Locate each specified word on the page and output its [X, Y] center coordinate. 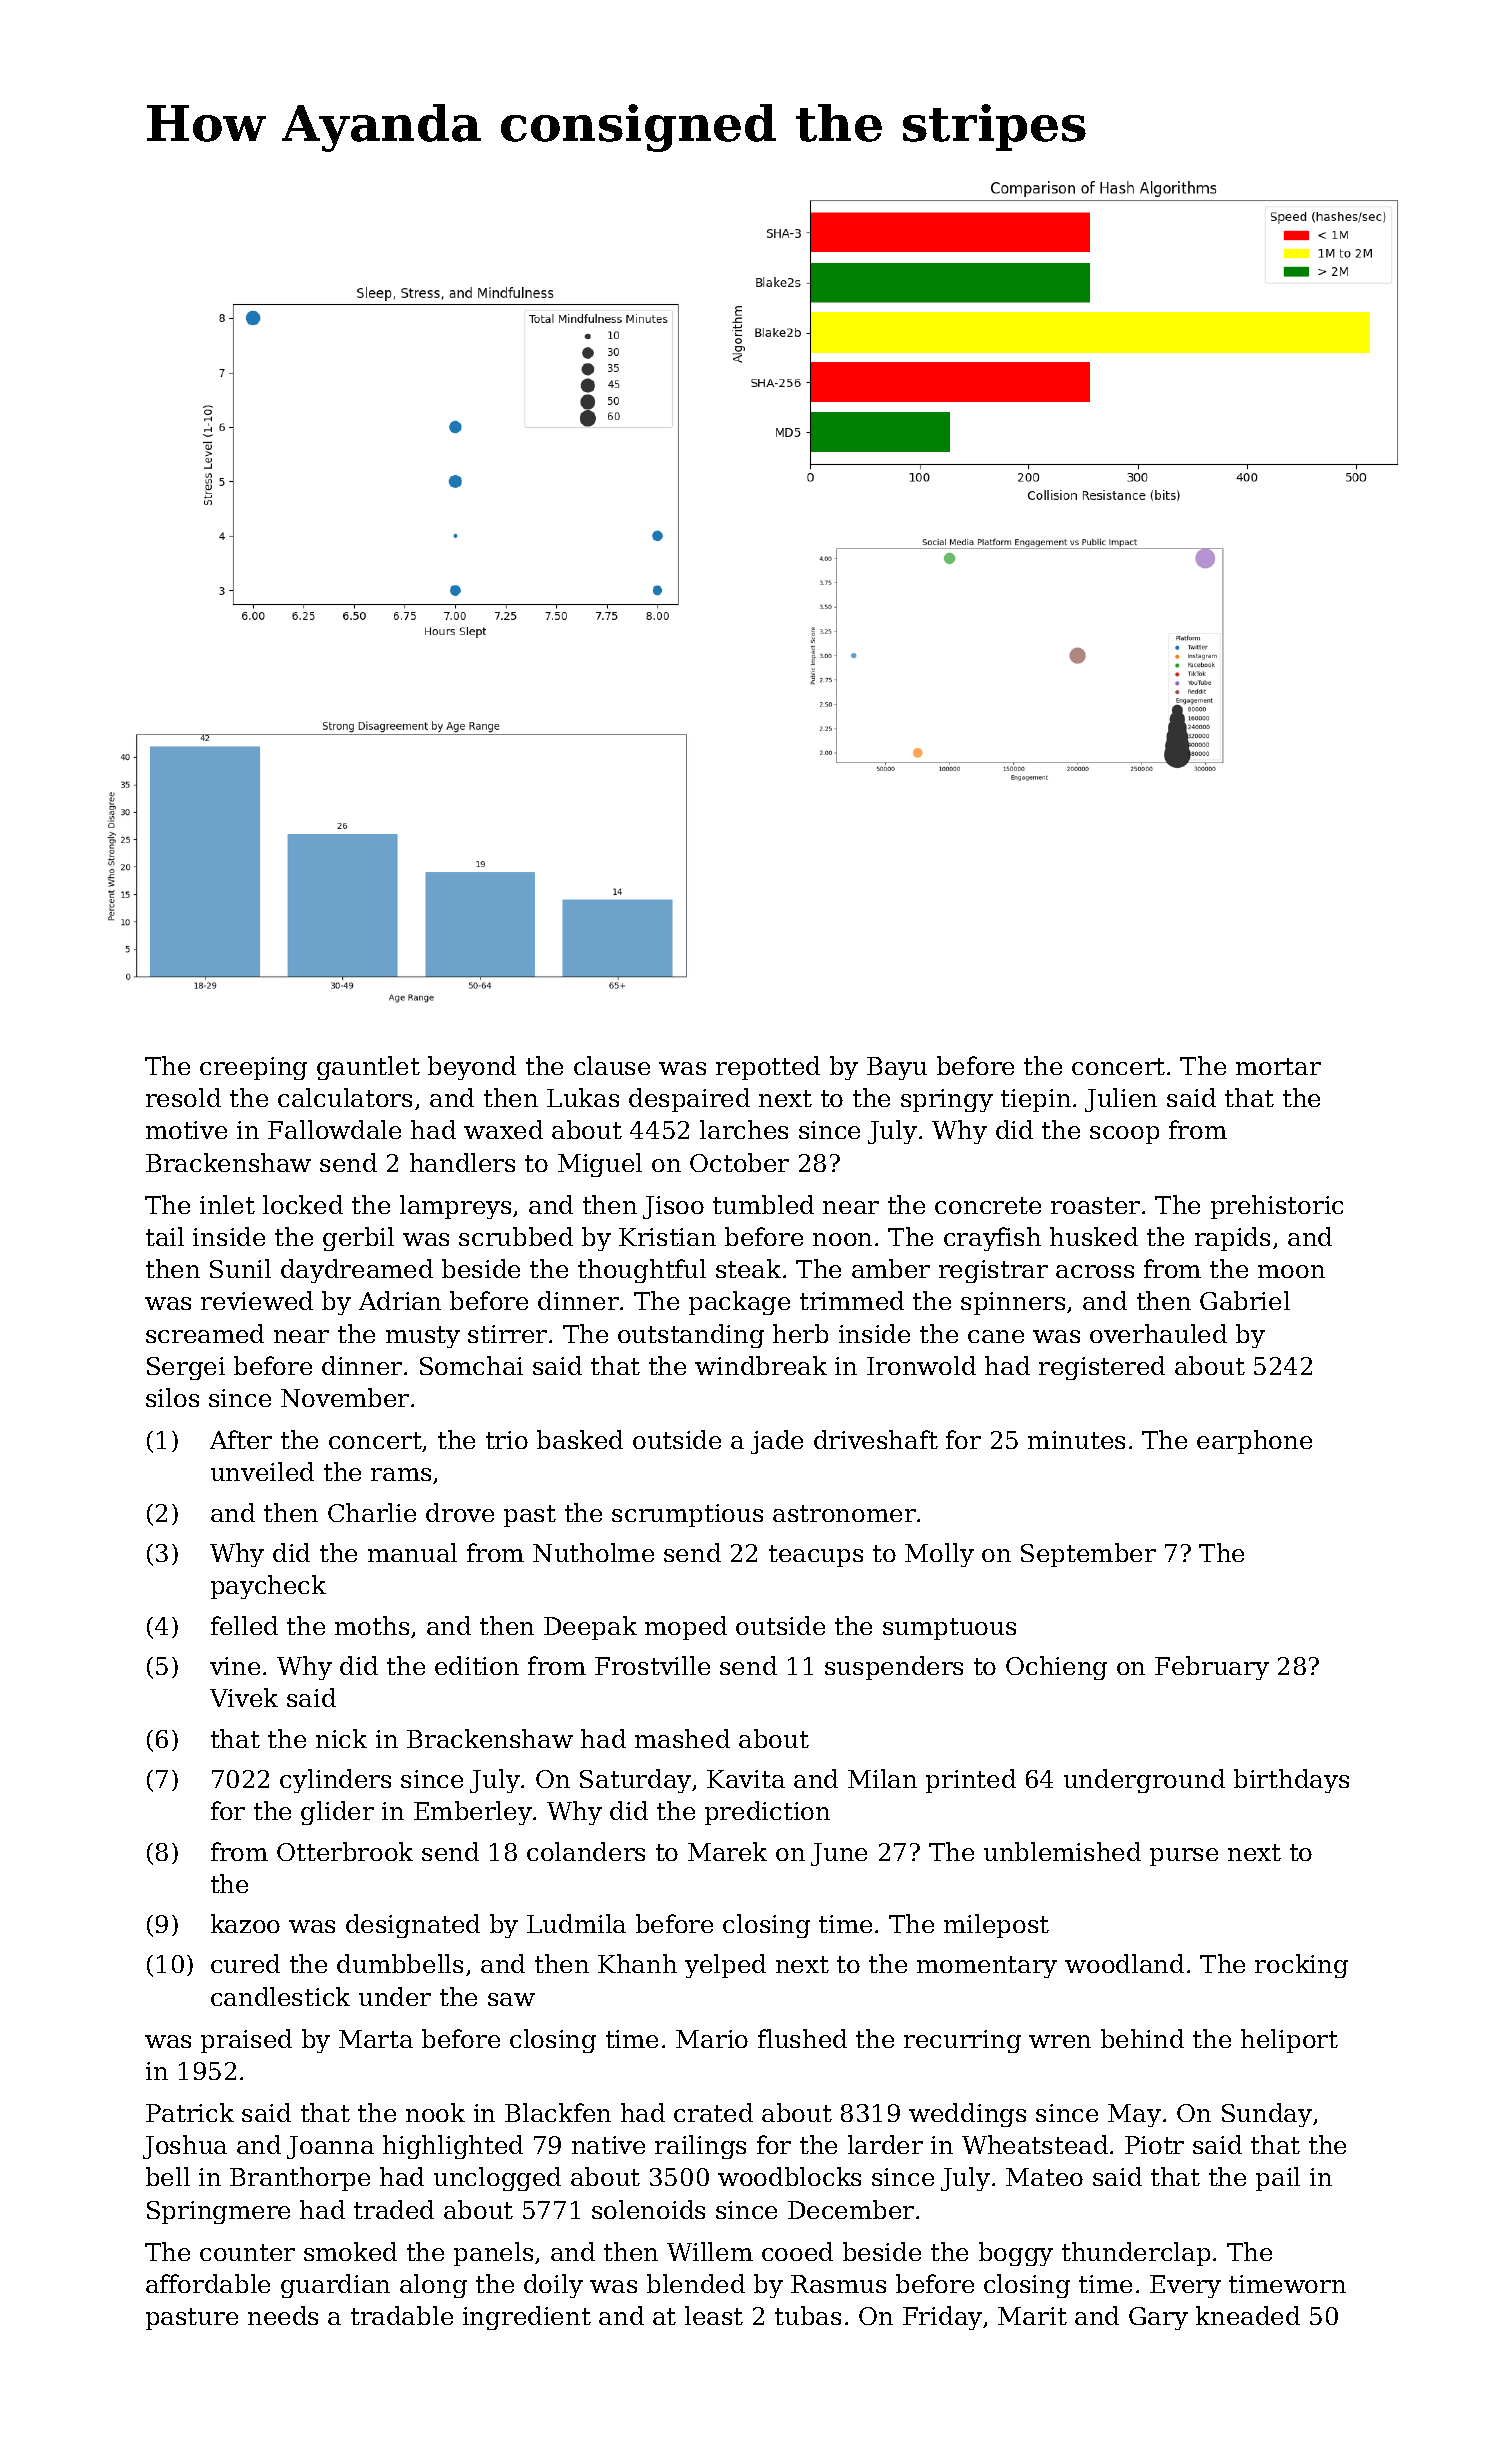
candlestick [280, 1996]
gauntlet [368, 1068]
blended [696, 2283]
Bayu [897, 1068]
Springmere [218, 2212]
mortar [1278, 1066]
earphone [1254, 1442]
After [241, 1439]
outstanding [691, 1336]
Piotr [1154, 2145]
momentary [987, 1967]
